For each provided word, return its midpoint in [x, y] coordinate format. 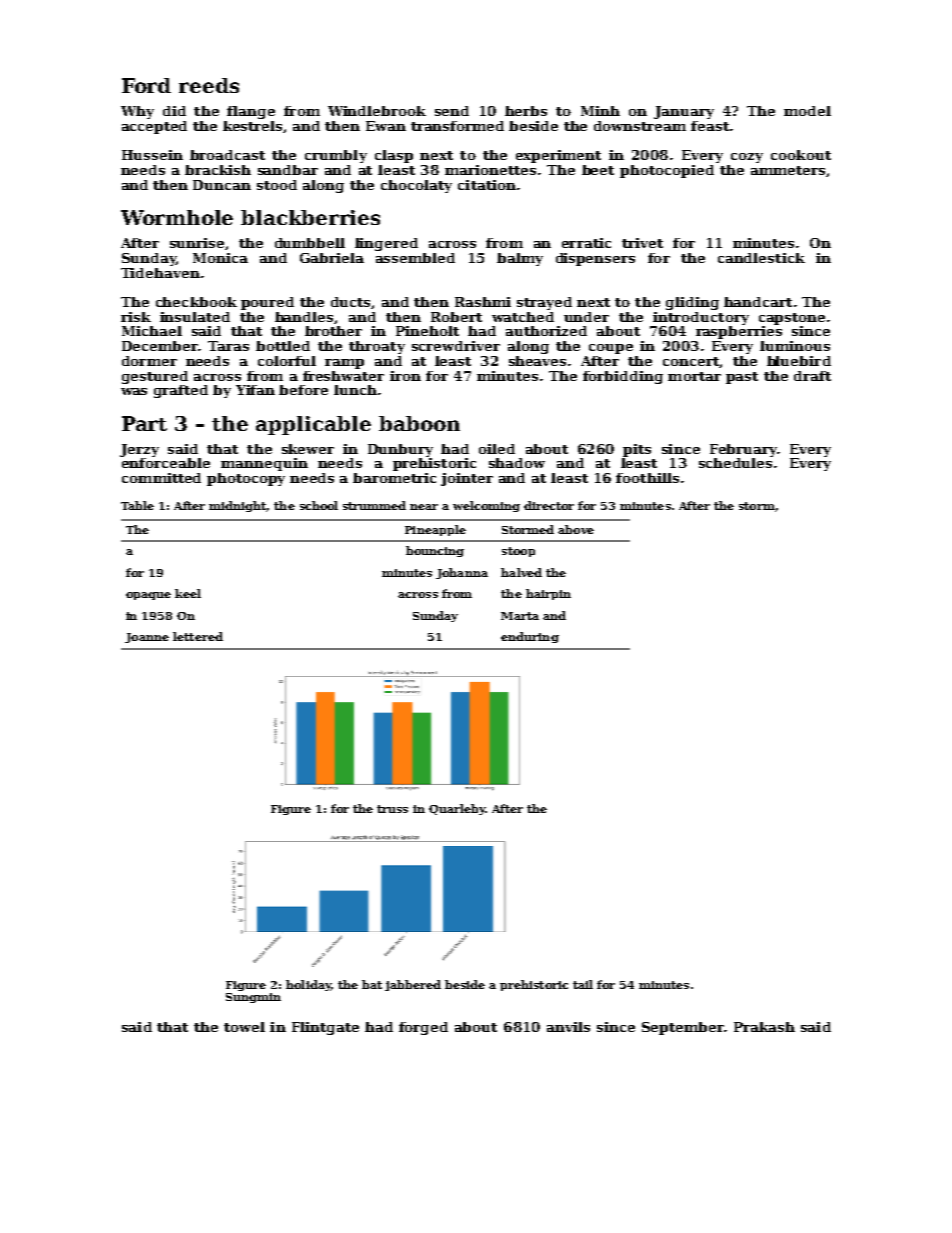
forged [423, 1028]
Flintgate [325, 1028]
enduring [530, 637]
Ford [146, 85]
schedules [735, 463]
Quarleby [457, 809]
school [319, 505]
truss [392, 809]
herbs [526, 111]
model [807, 111]
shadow [517, 463]
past [742, 378]
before [303, 390]
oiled [497, 449]
